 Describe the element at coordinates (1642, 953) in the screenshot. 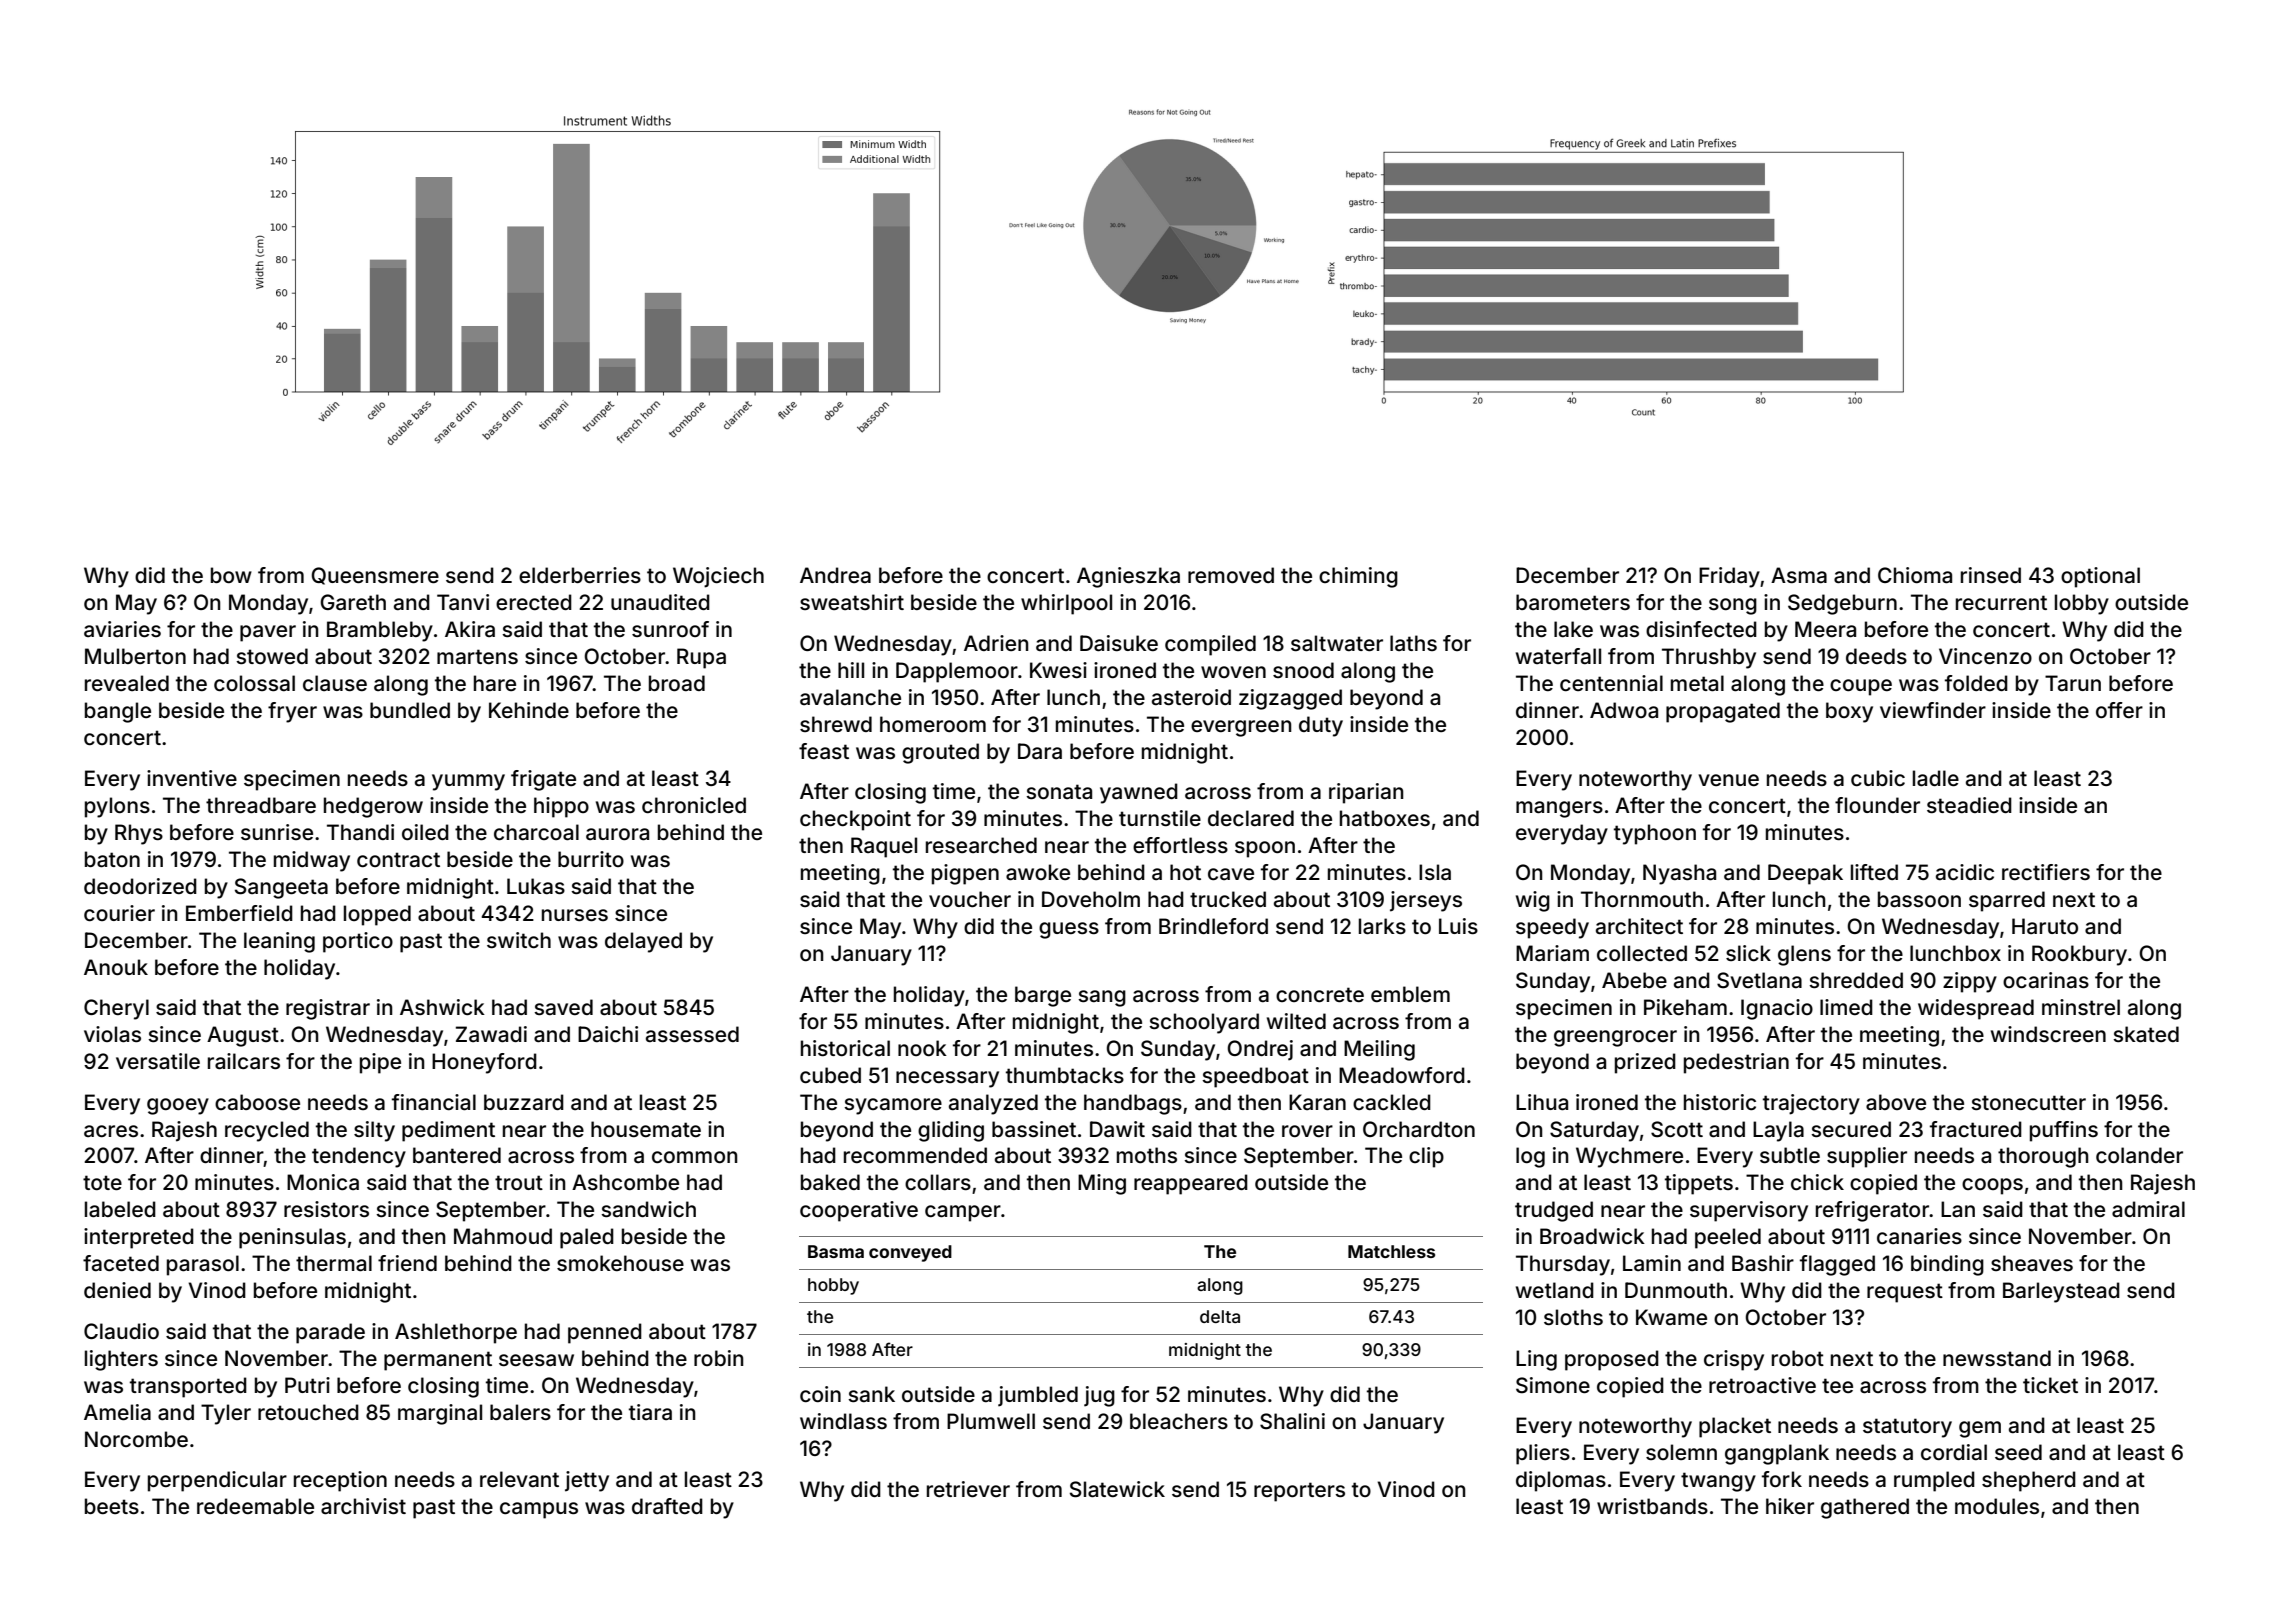

I see `collected` at that location.
